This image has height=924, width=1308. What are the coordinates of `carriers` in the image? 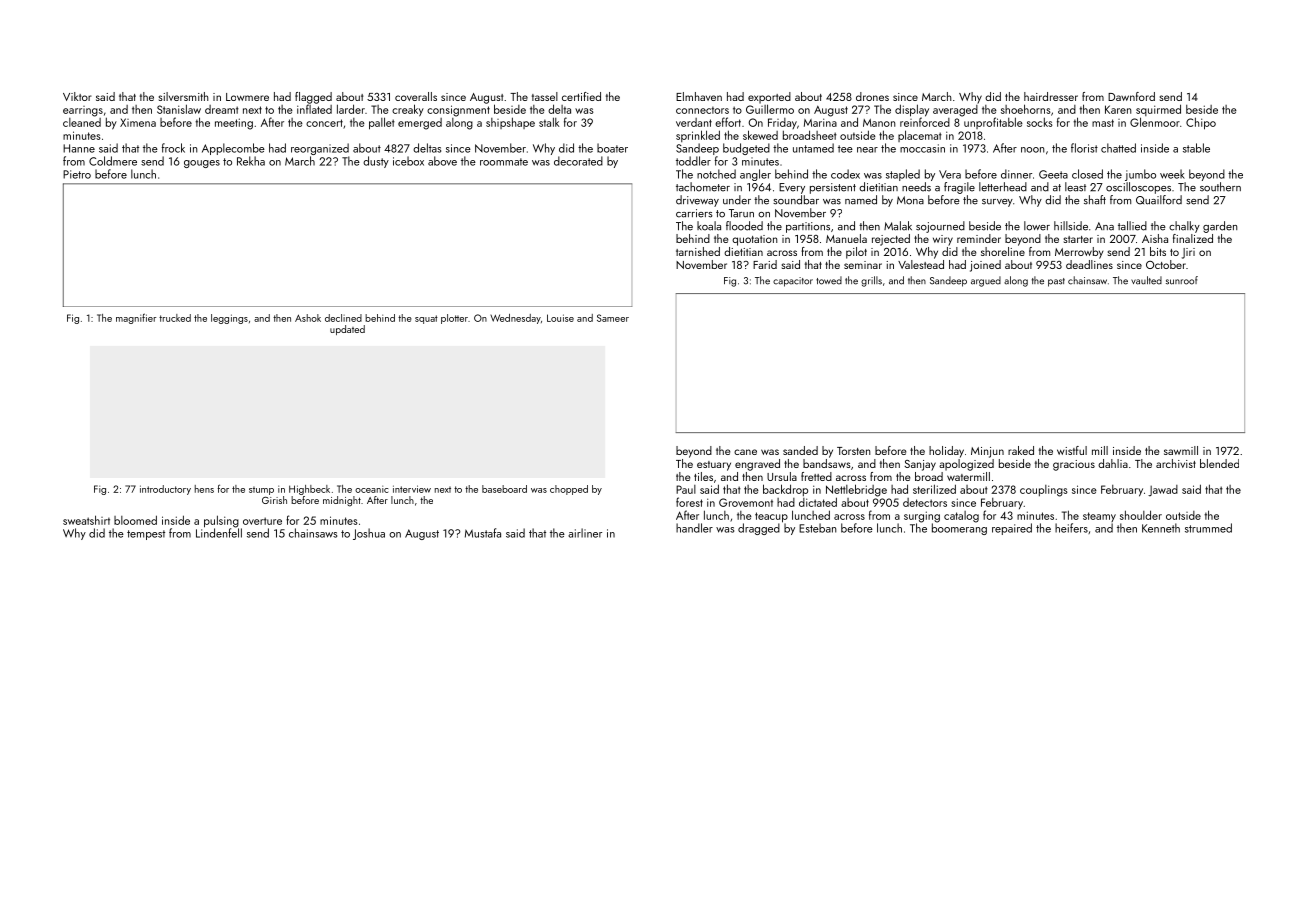 It's located at (694, 213).
